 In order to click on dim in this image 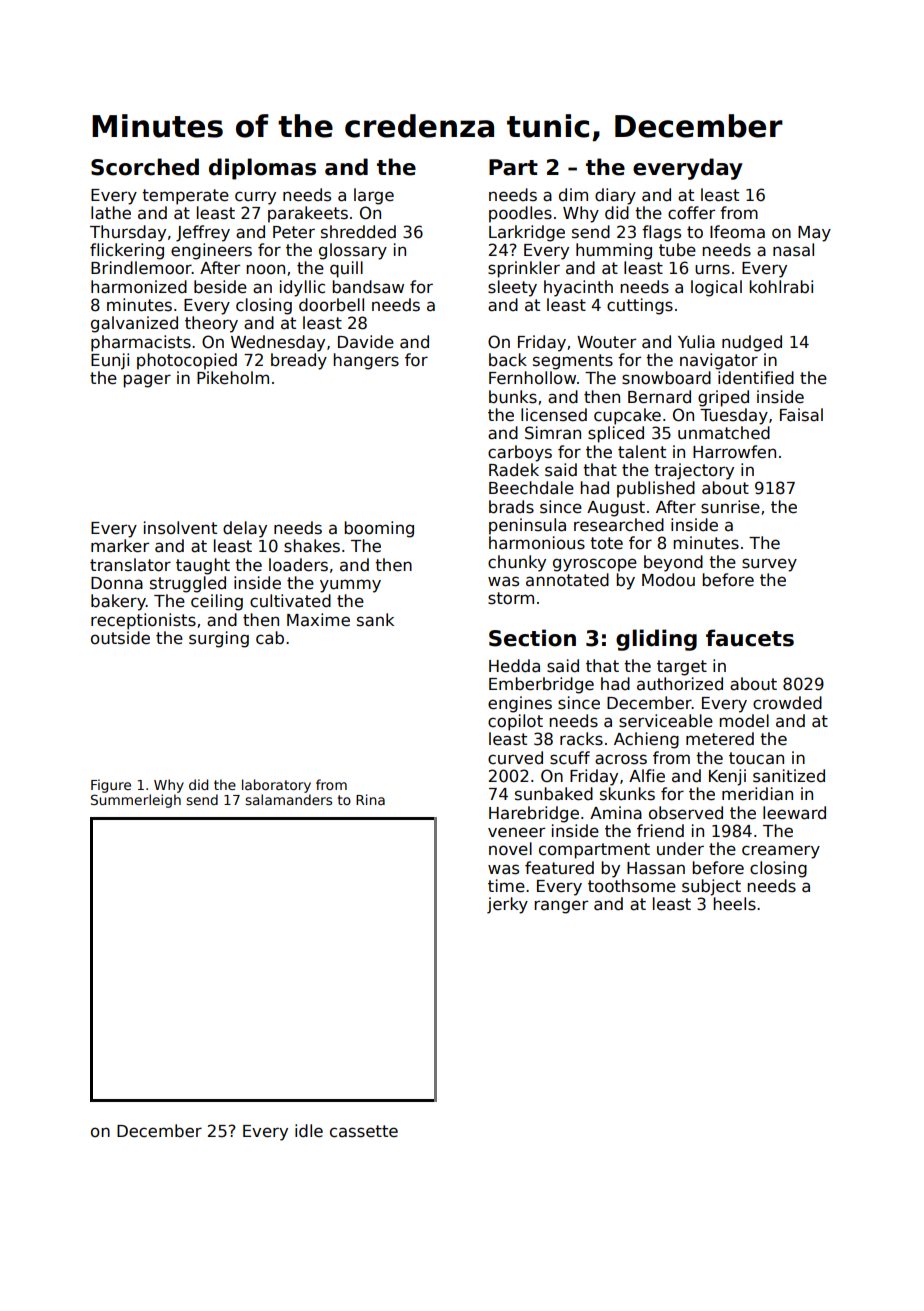, I will do `click(573, 195)`.
